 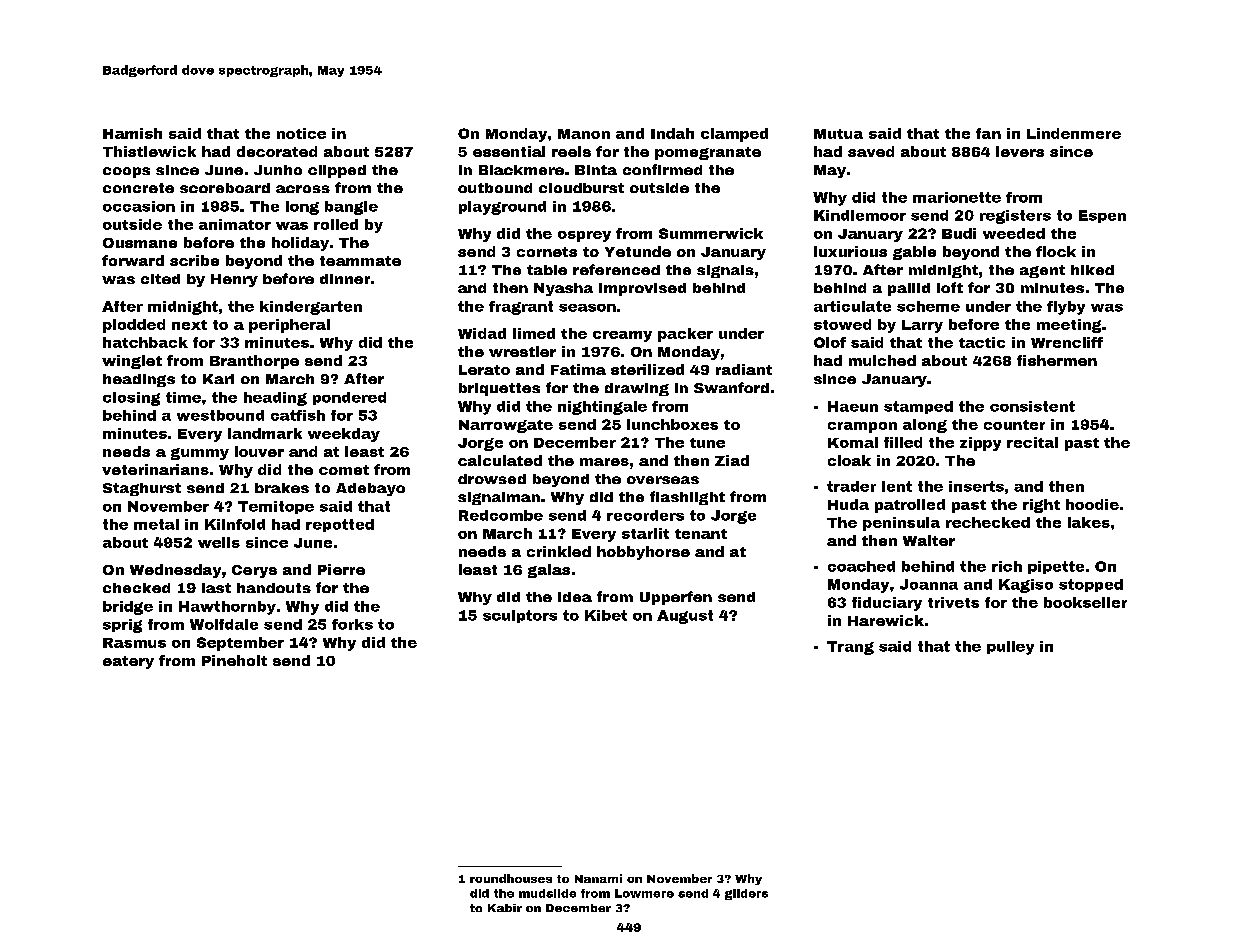 I want to click on Kabir, so click(x=505, y=908).
